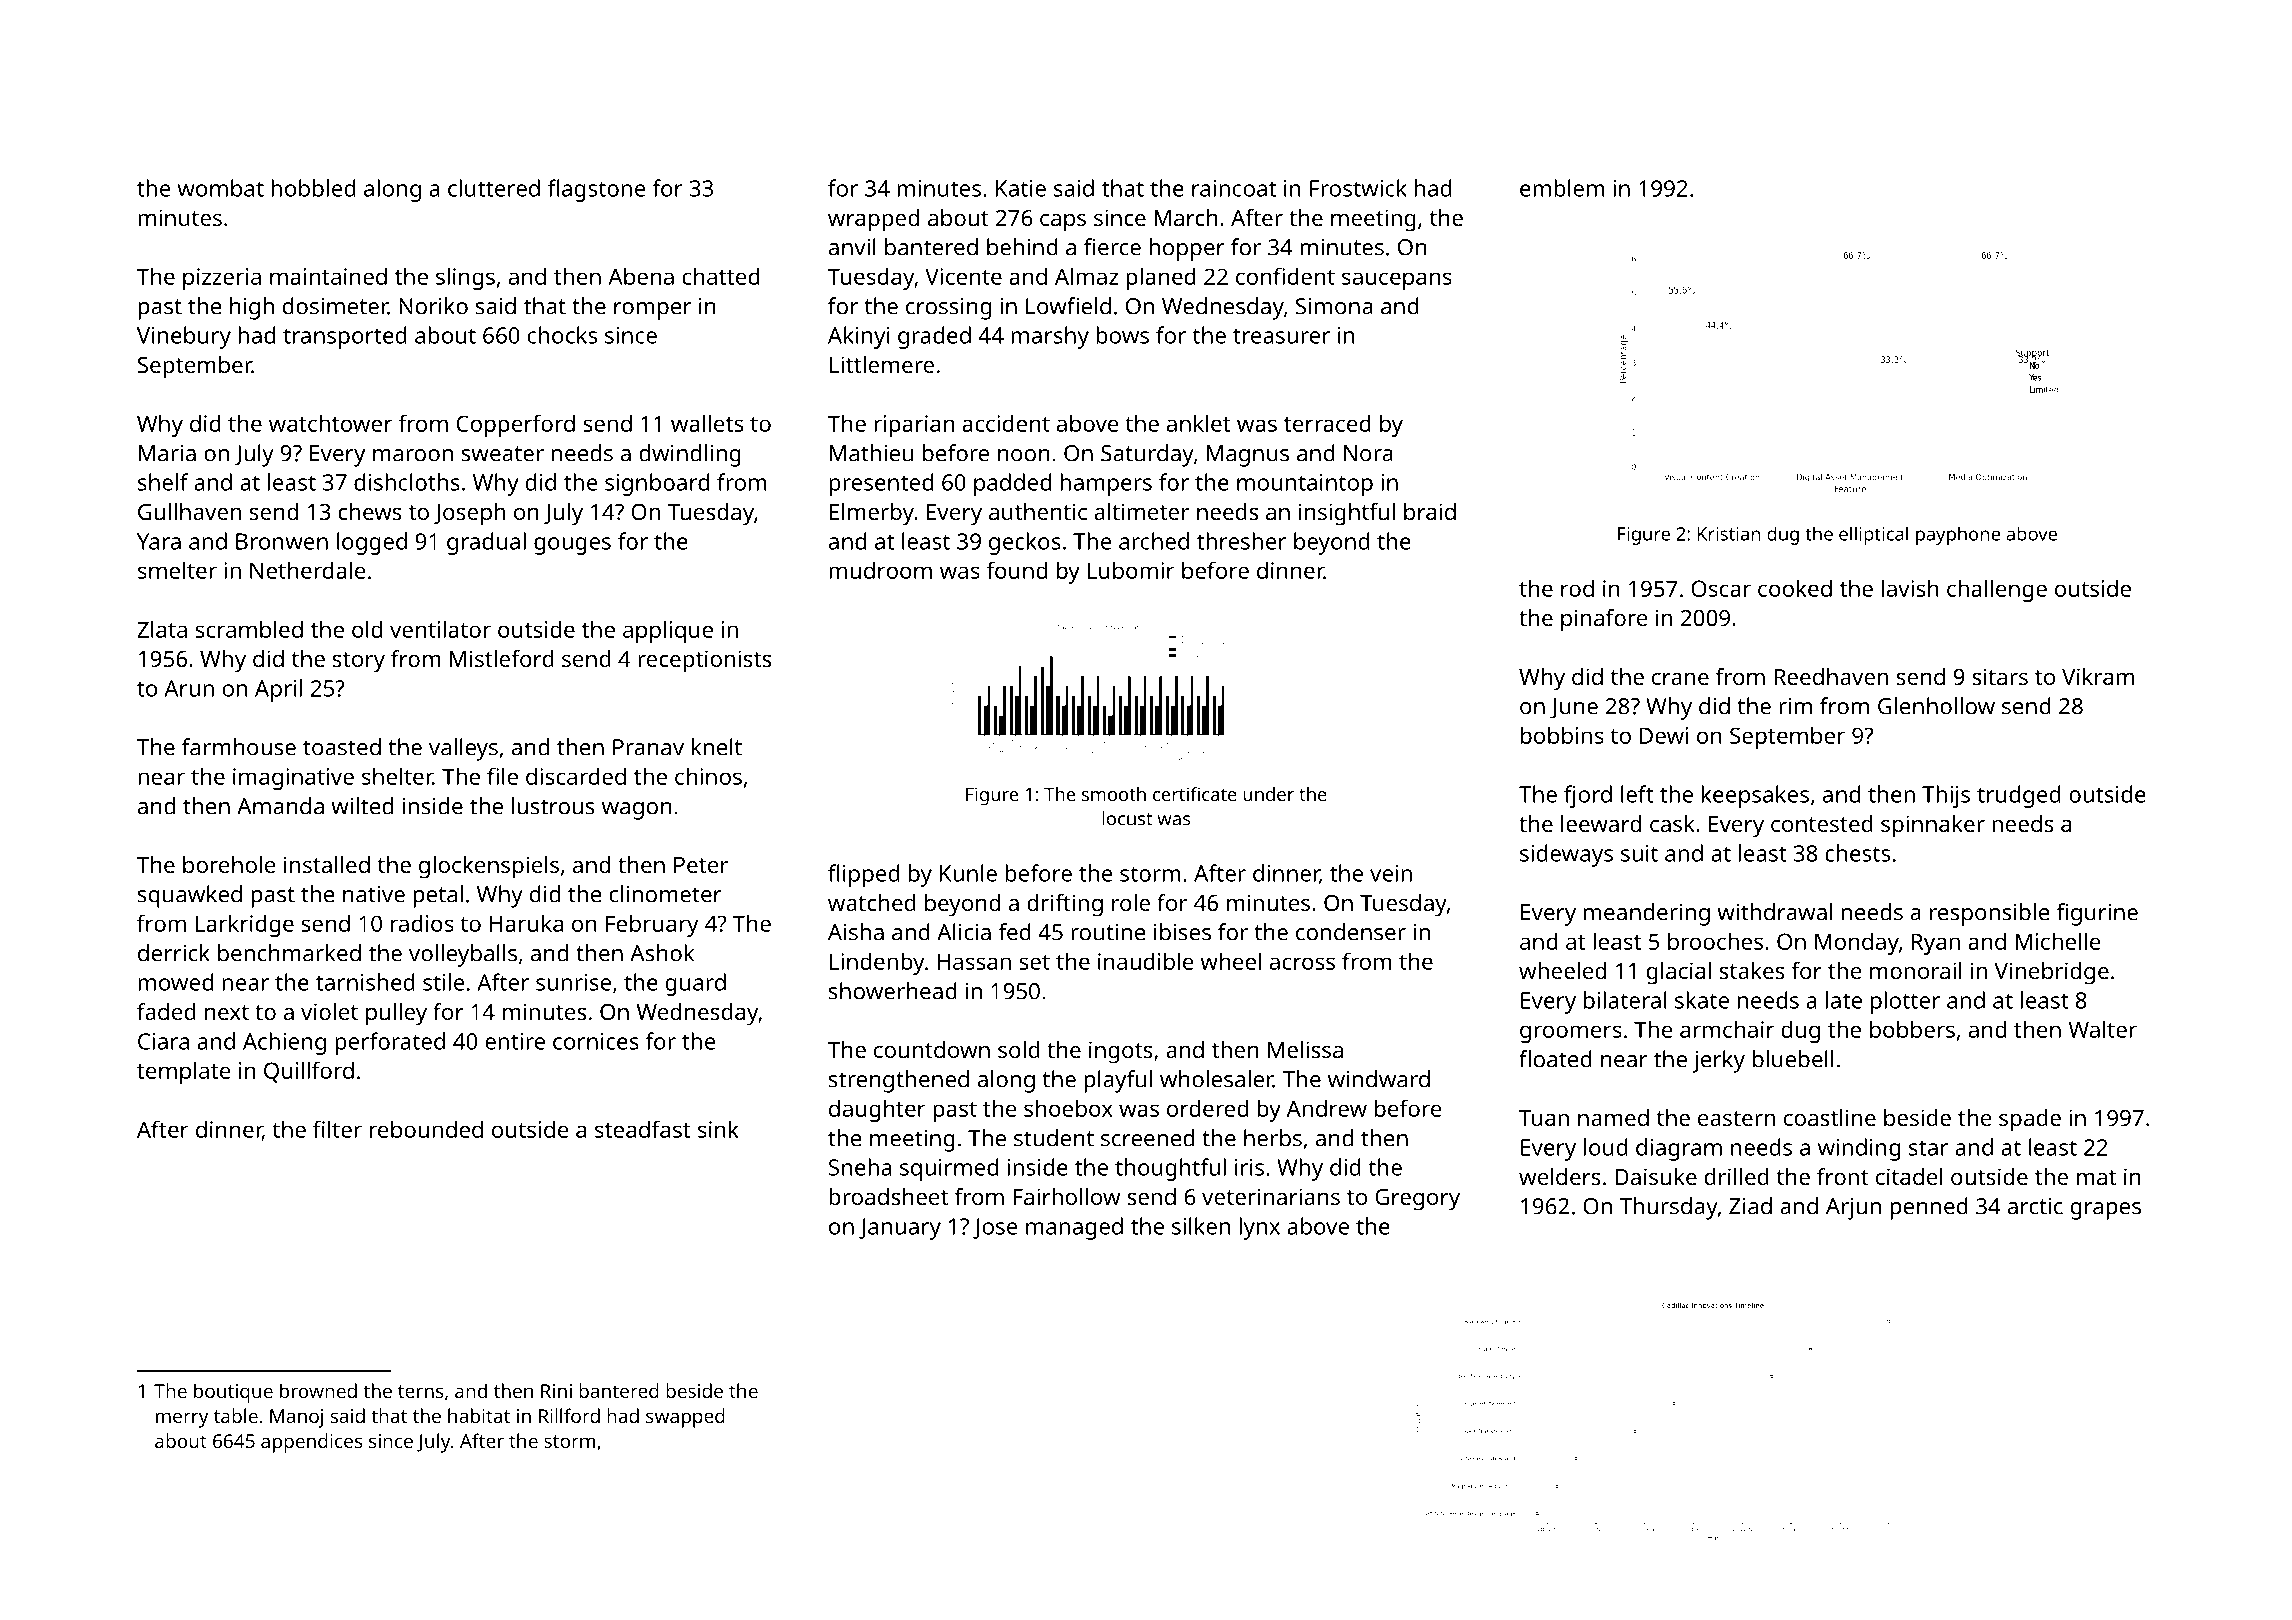 Image resolution: width=2292 pixels, height=1620 pixels. What do you see at coordinates (337, 1129) in the screenshot?
I see `filter` at bounding box center [337, 1129].
